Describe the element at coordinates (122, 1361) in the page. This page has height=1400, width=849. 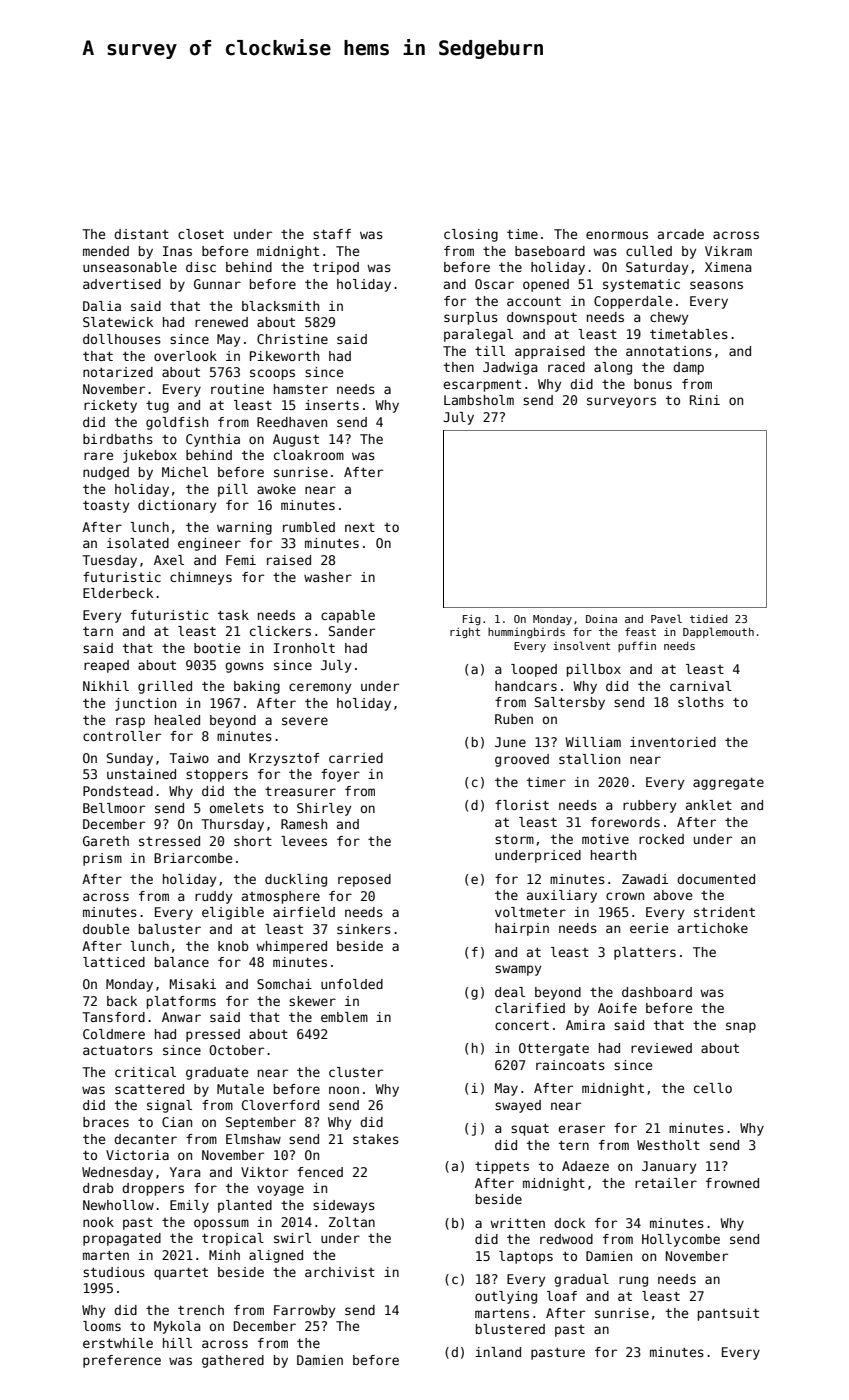
I see `preference` at that location.
